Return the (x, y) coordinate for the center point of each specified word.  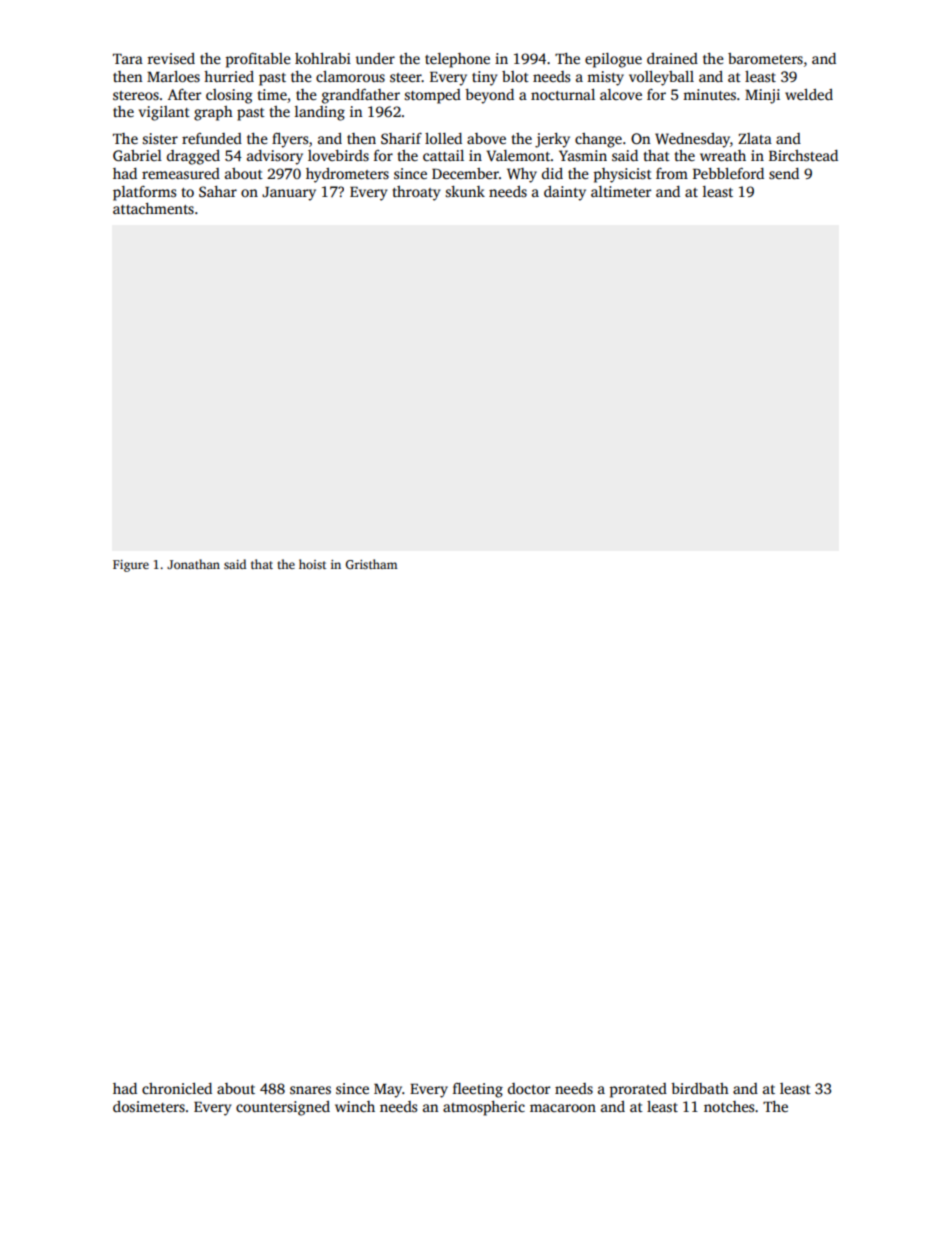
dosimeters (149, 1106)
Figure (131, 566)
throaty (416, 193)
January (289, 194)
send (784, 173)
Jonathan (193, 564)
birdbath (700, 1088)
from (672, 173)
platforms (144, 193)
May (388, 1091)
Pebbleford (728, 173)
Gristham (371, 564)
